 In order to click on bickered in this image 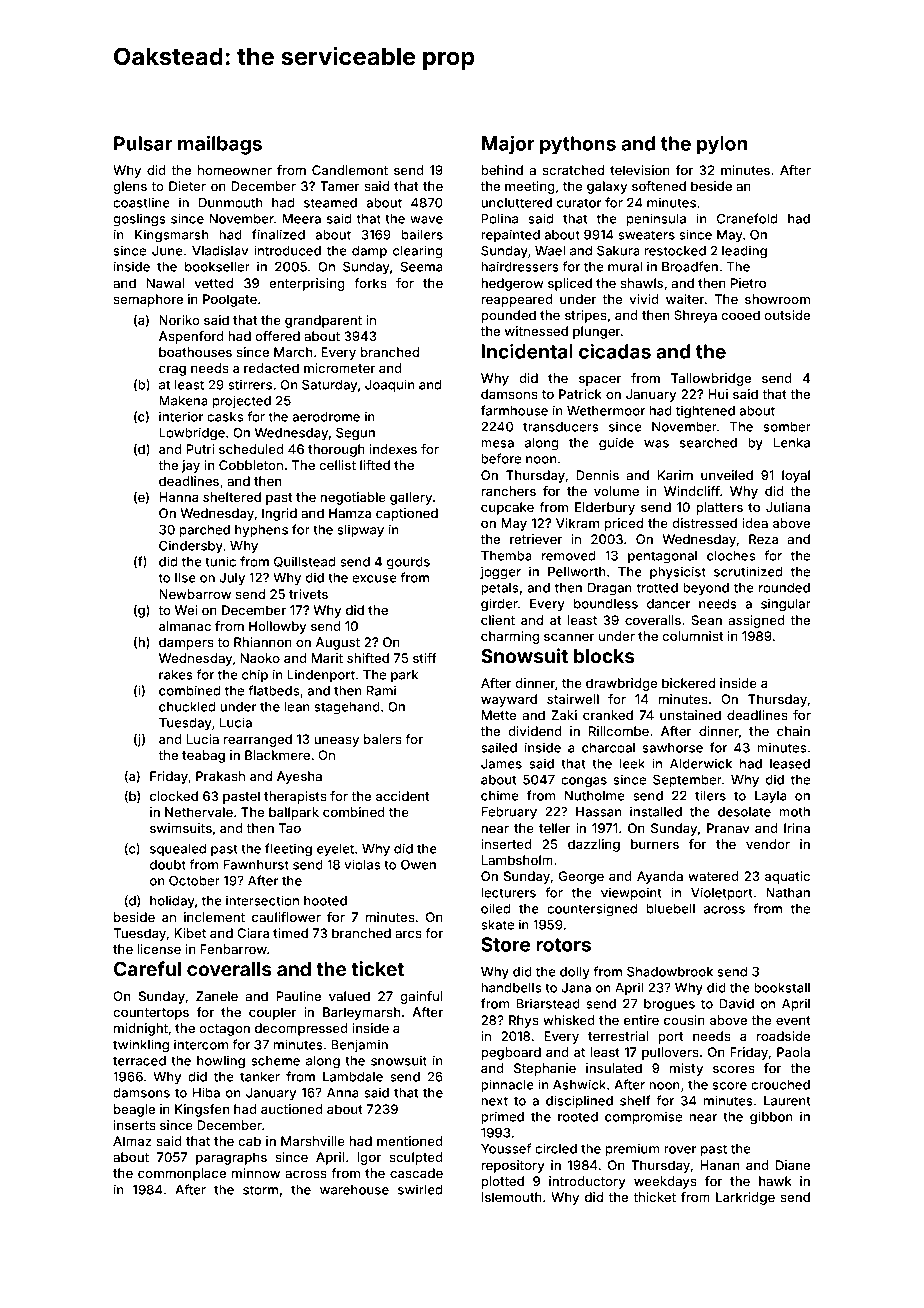, I will do `click(688, 683)`.
